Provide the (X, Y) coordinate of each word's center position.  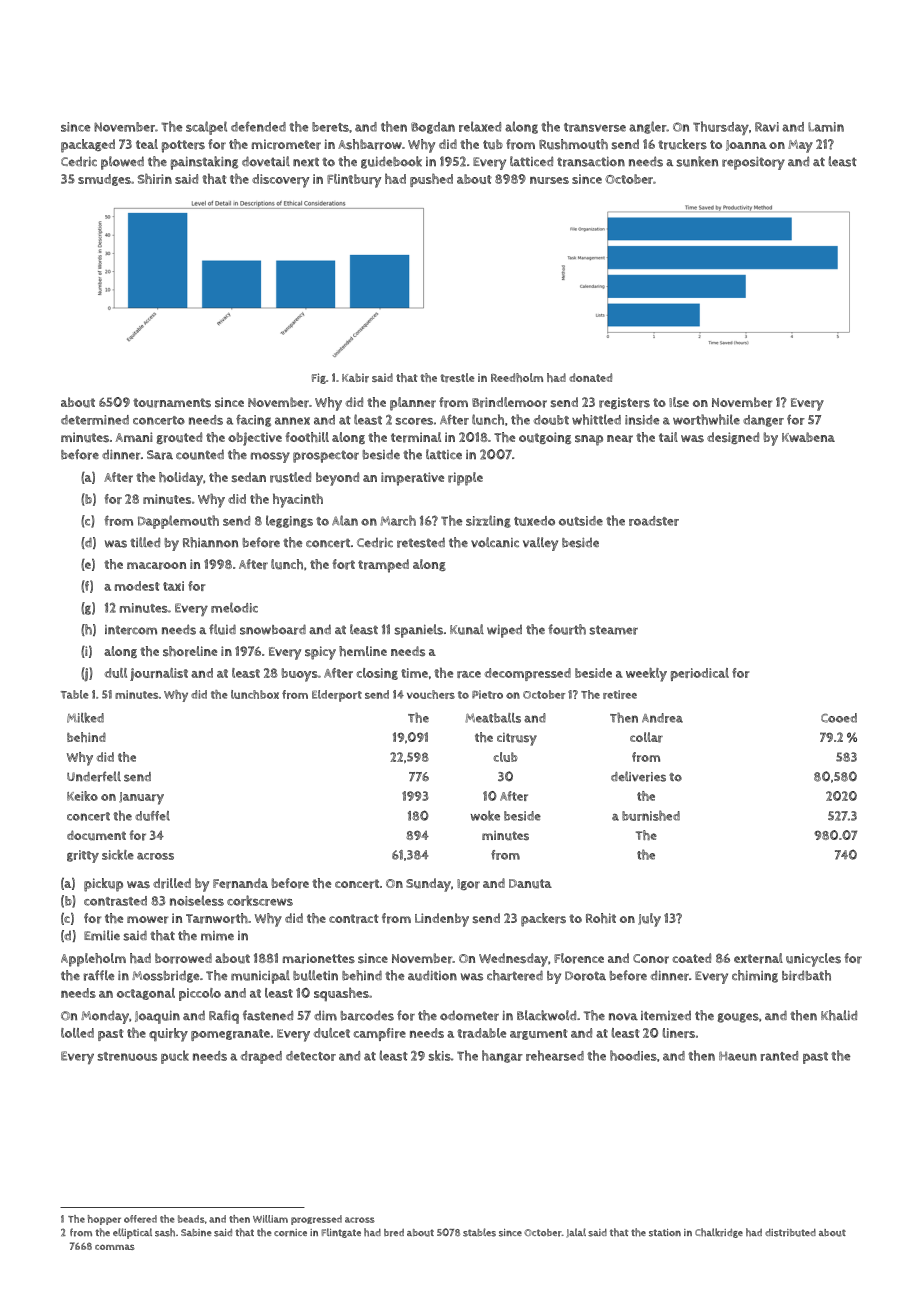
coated (691, 958)
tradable (481, 1033)
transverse (595, 127)
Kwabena (808, 437)
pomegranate (230, 1035)
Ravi (767, 127)
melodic (234, 607)
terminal (416, 437)
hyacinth (298, 500)
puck (175, 1057)
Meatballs (493, 718)
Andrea (662, 718)
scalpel (206, 128)
